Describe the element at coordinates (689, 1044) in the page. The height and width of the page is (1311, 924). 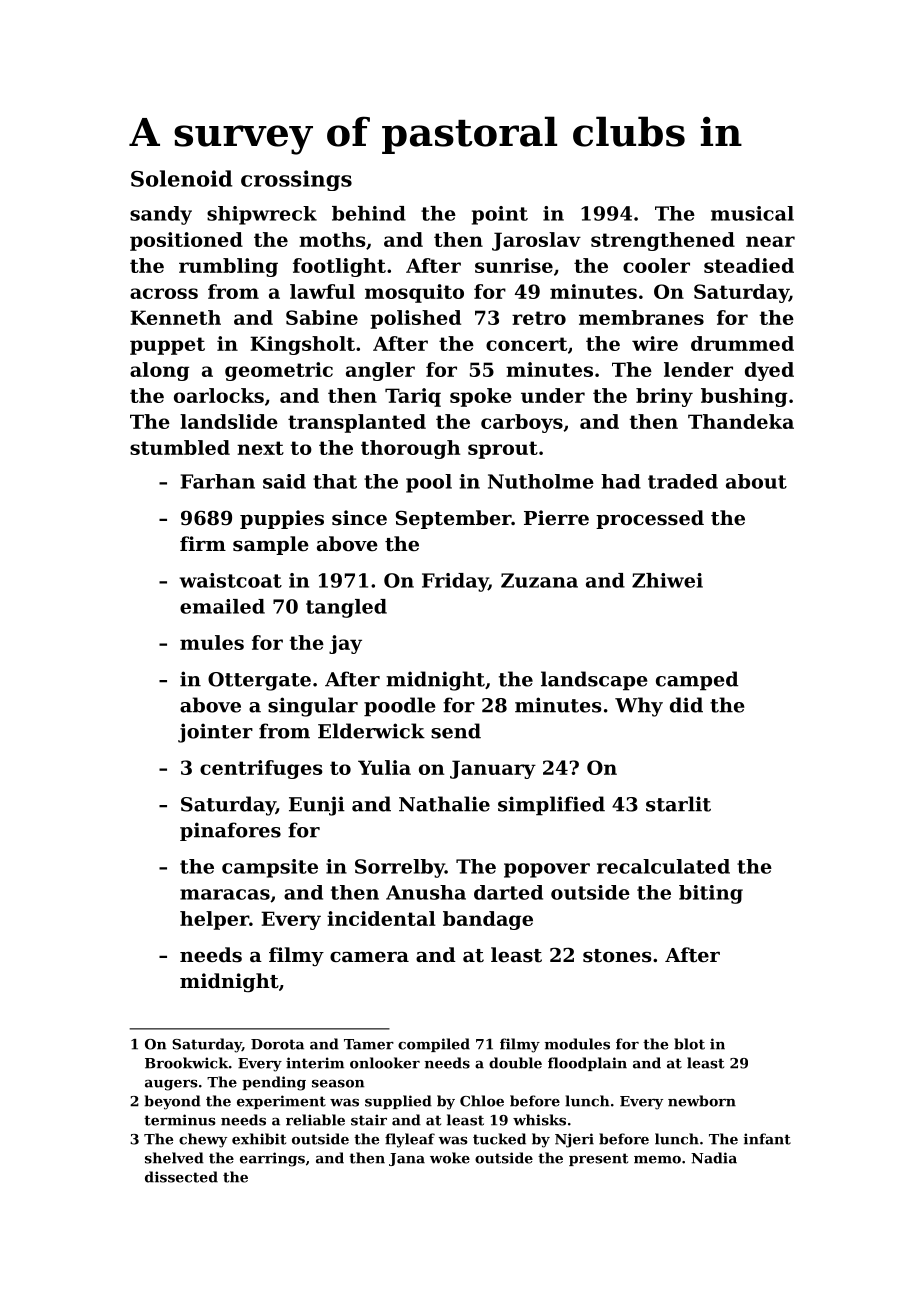
I see `blot` at that location.
